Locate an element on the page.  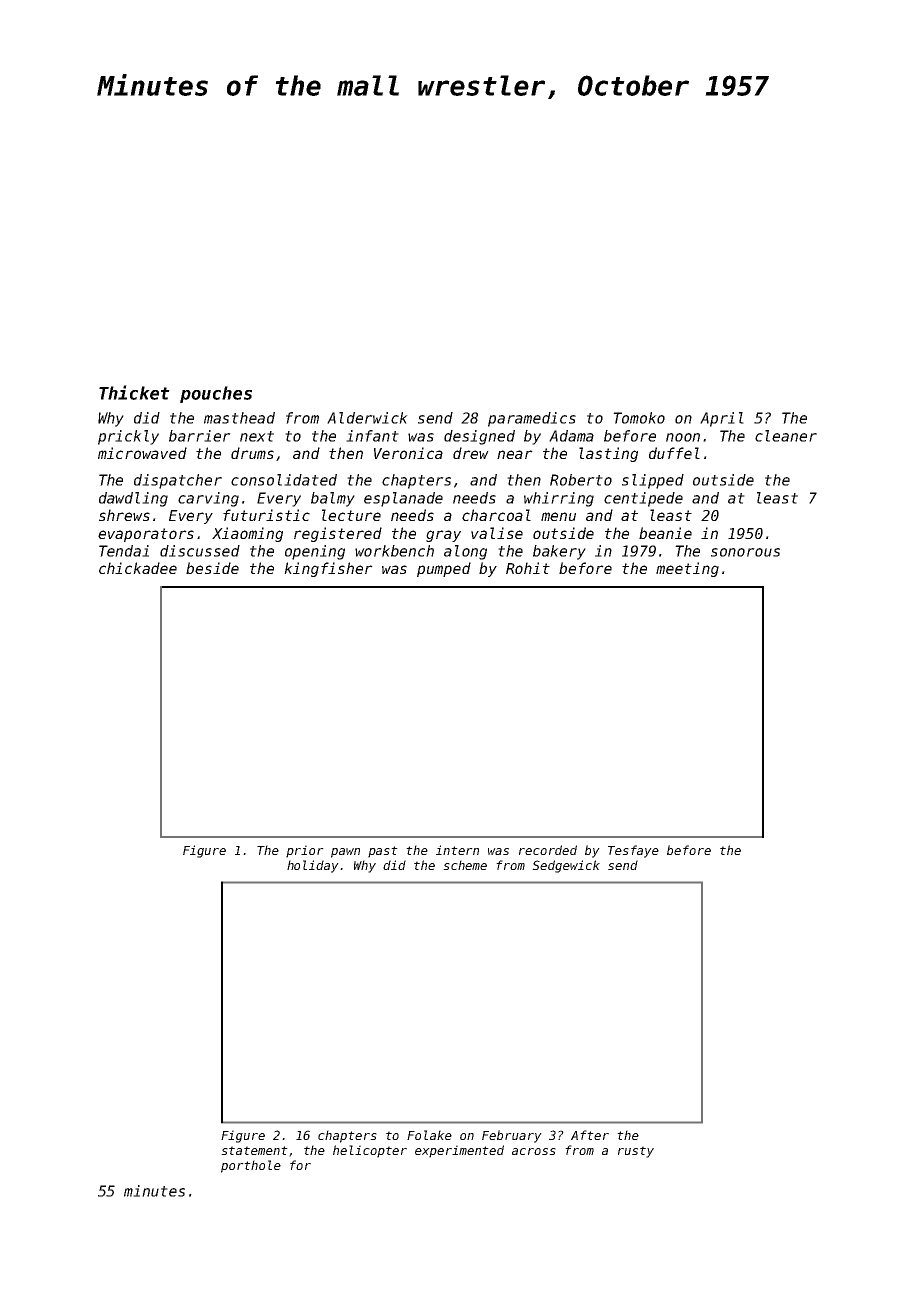
cleaner is located at coordinates (786, 436).
